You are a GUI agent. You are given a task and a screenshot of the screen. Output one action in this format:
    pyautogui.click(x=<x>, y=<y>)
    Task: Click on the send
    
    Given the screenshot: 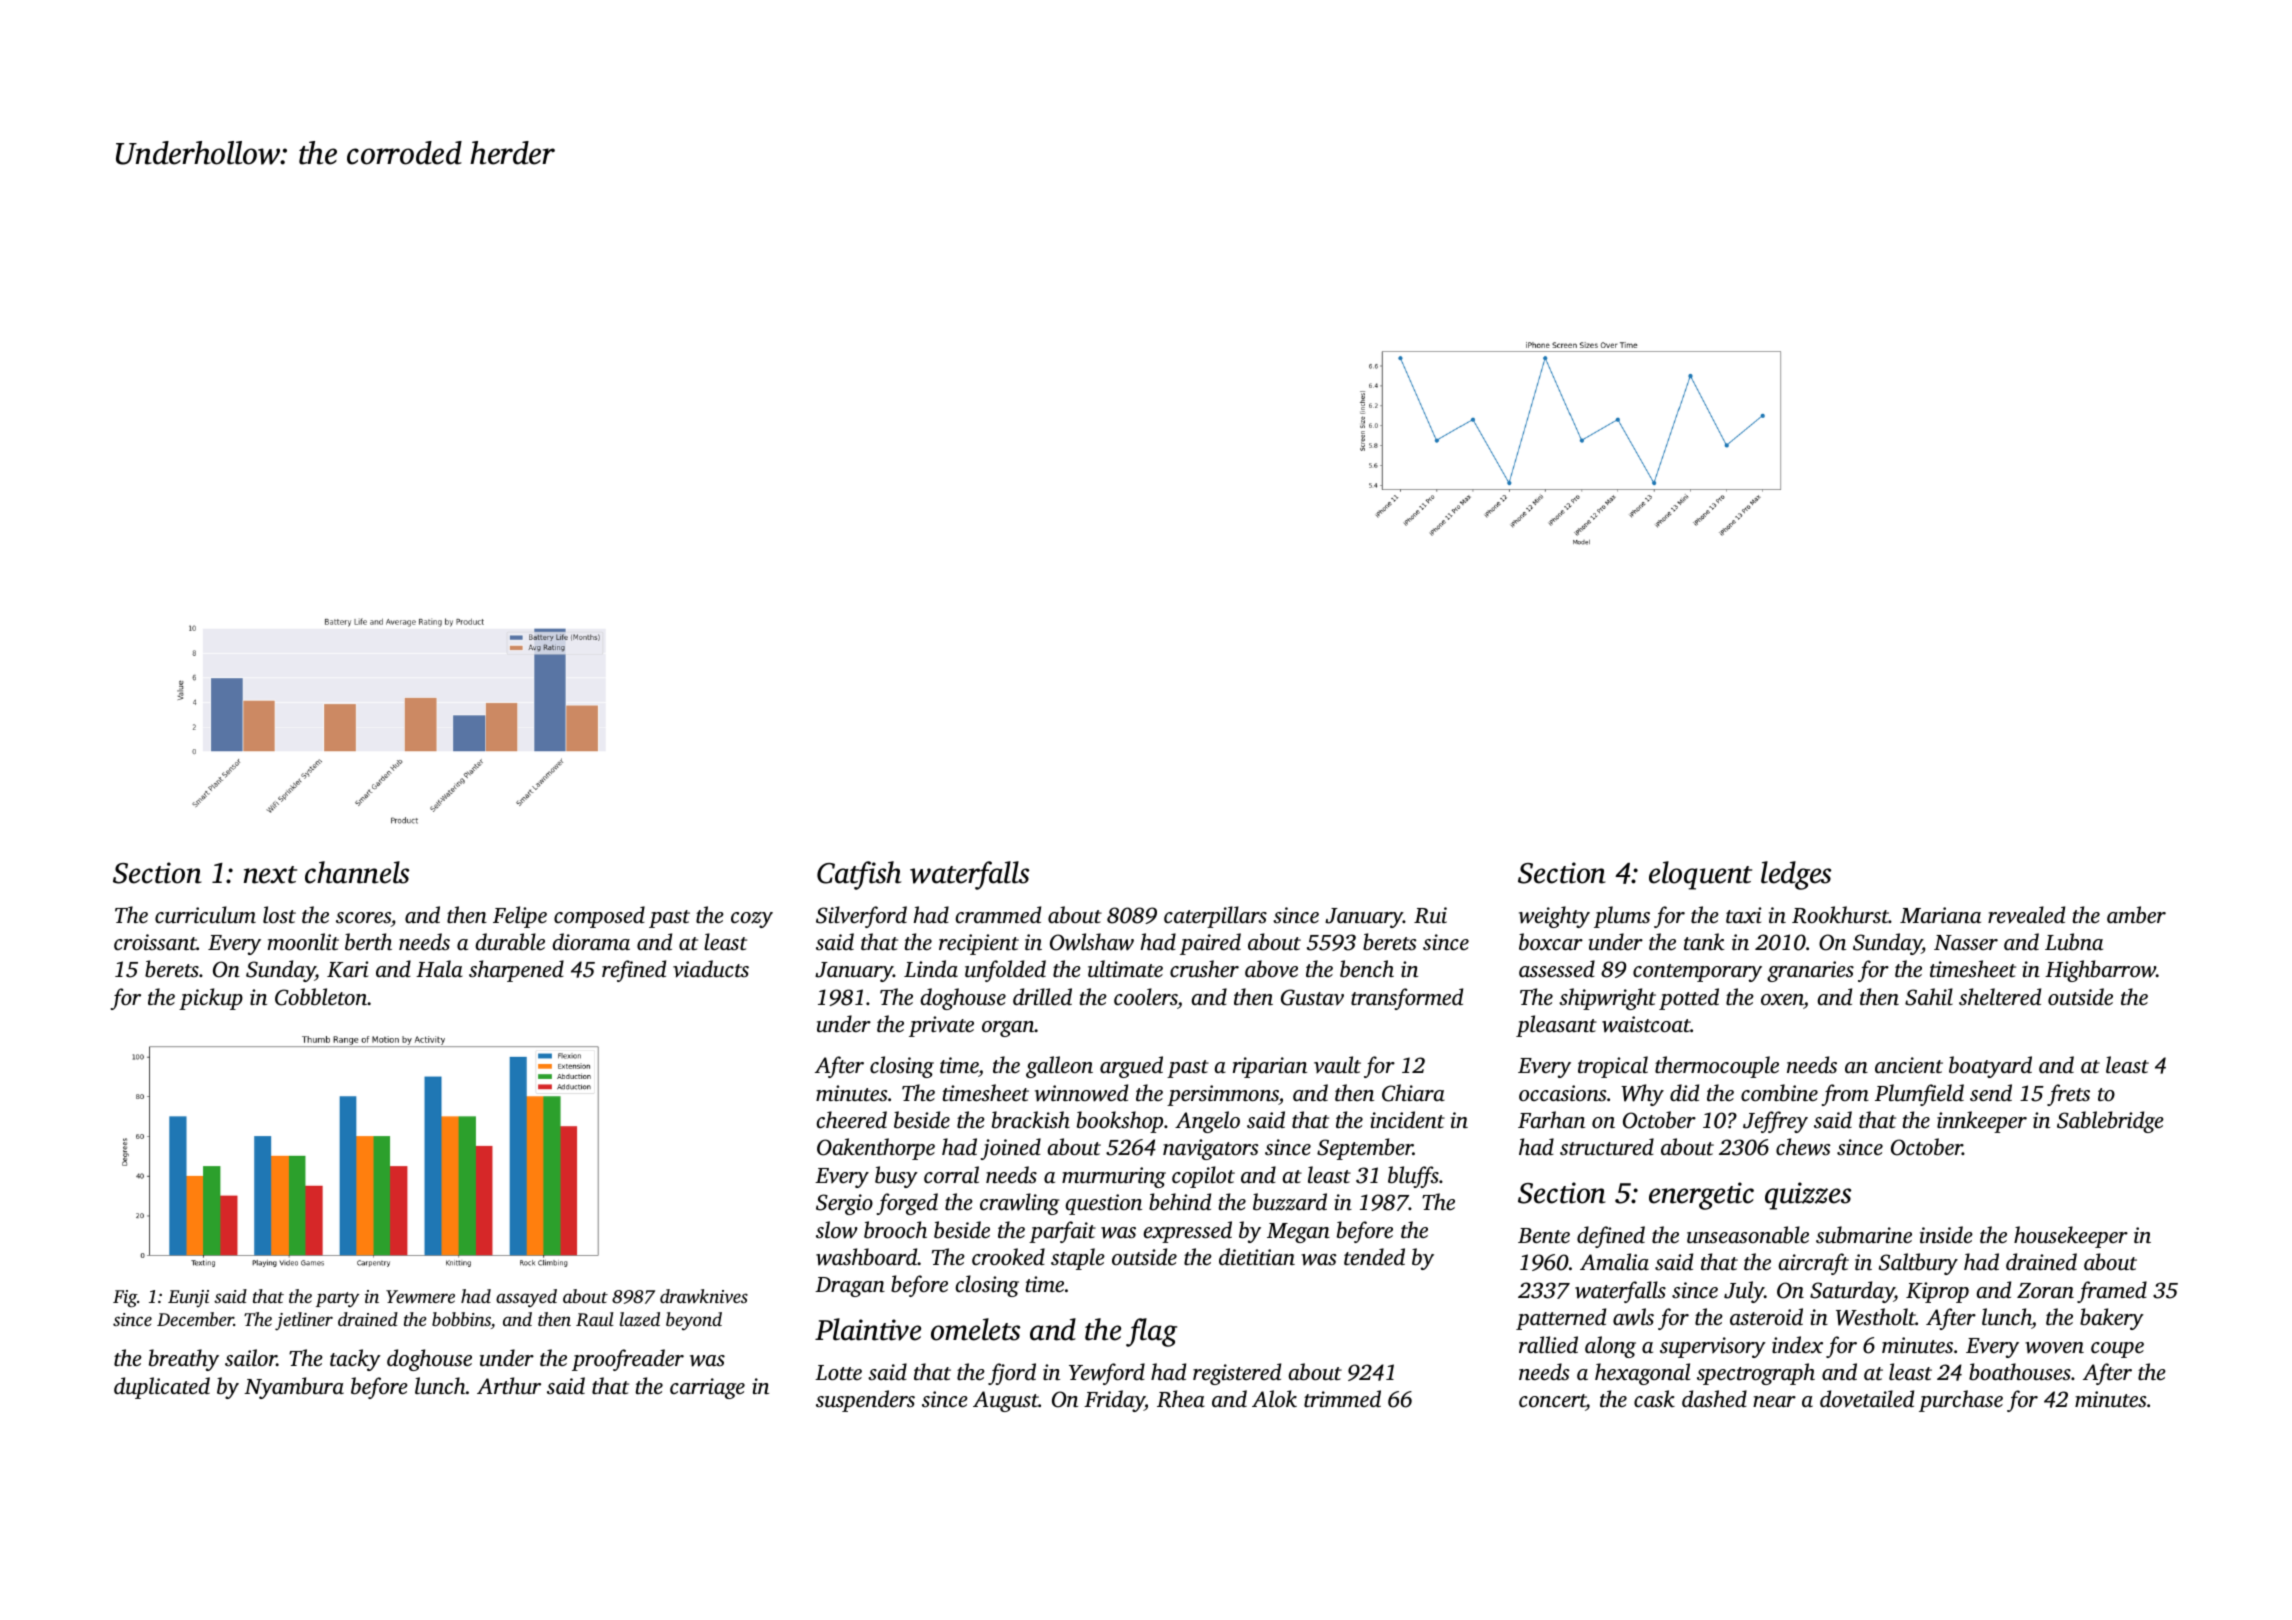 What is the action you would take?
    pyautogui.click(x=1991, y=1092)
